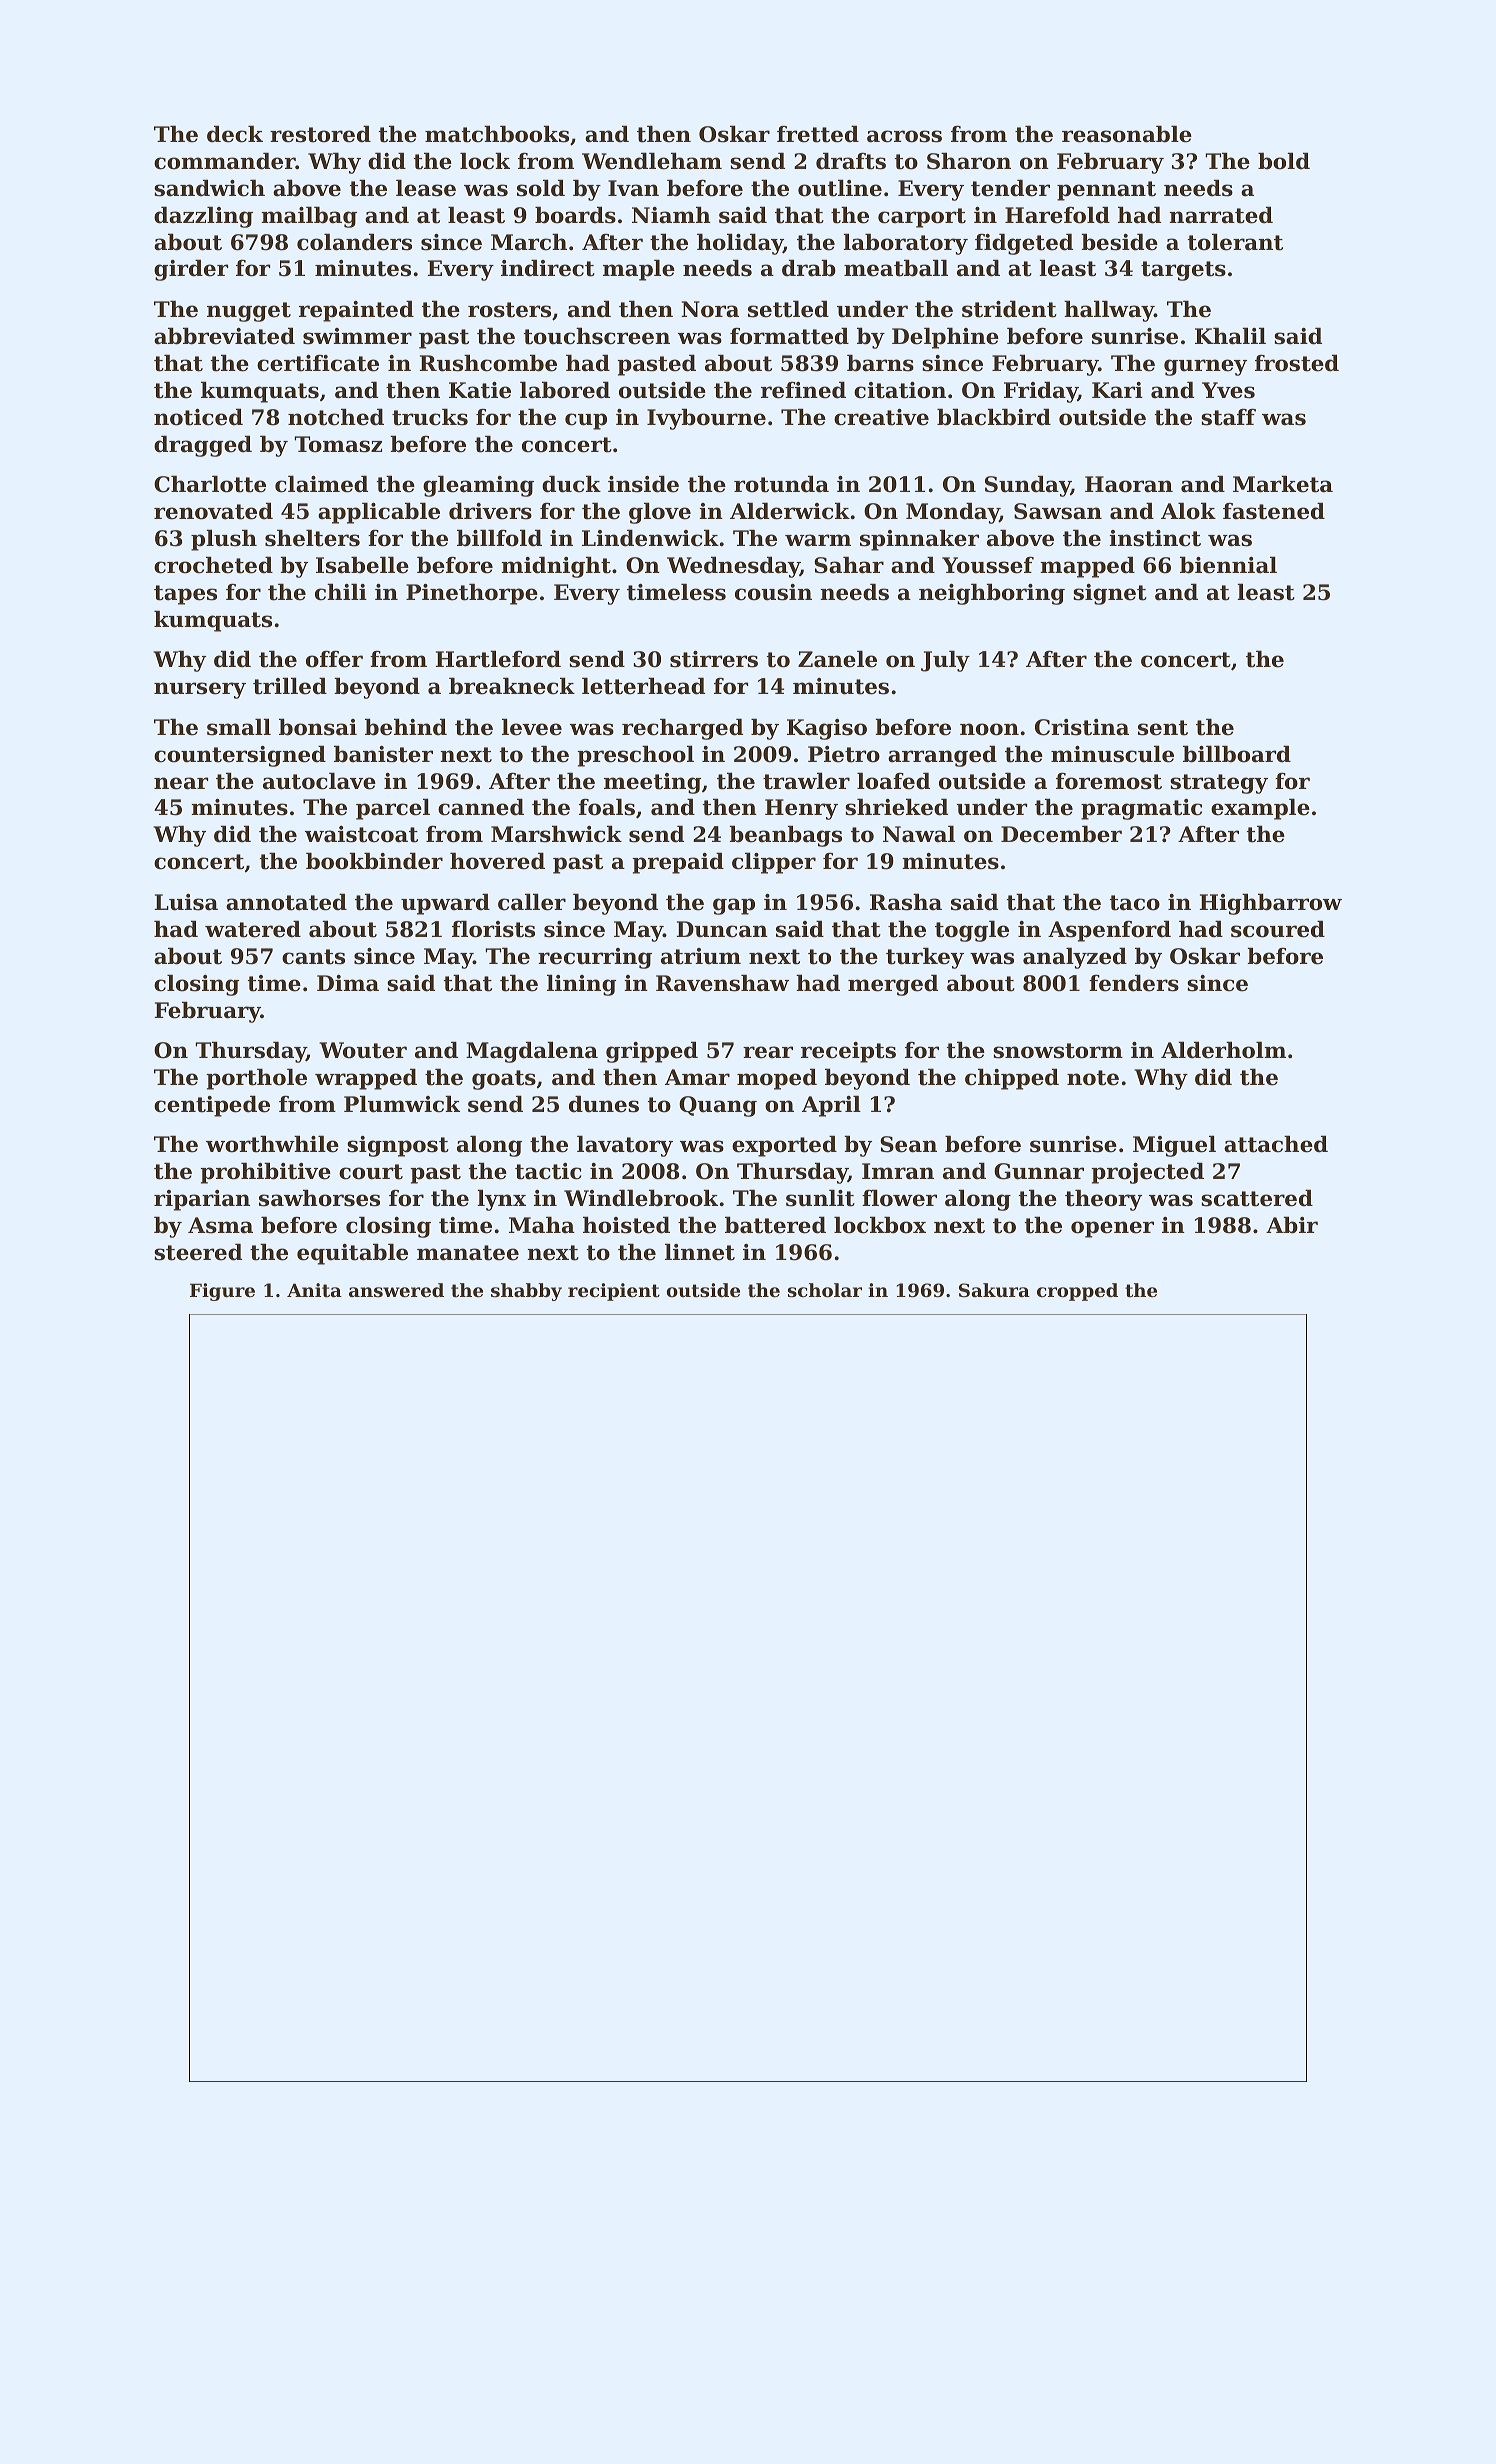 The height and width of the document is (2464, 1496). Describe the element at coordinates (256, 1079) in the document. I see `porthole` at that location.
